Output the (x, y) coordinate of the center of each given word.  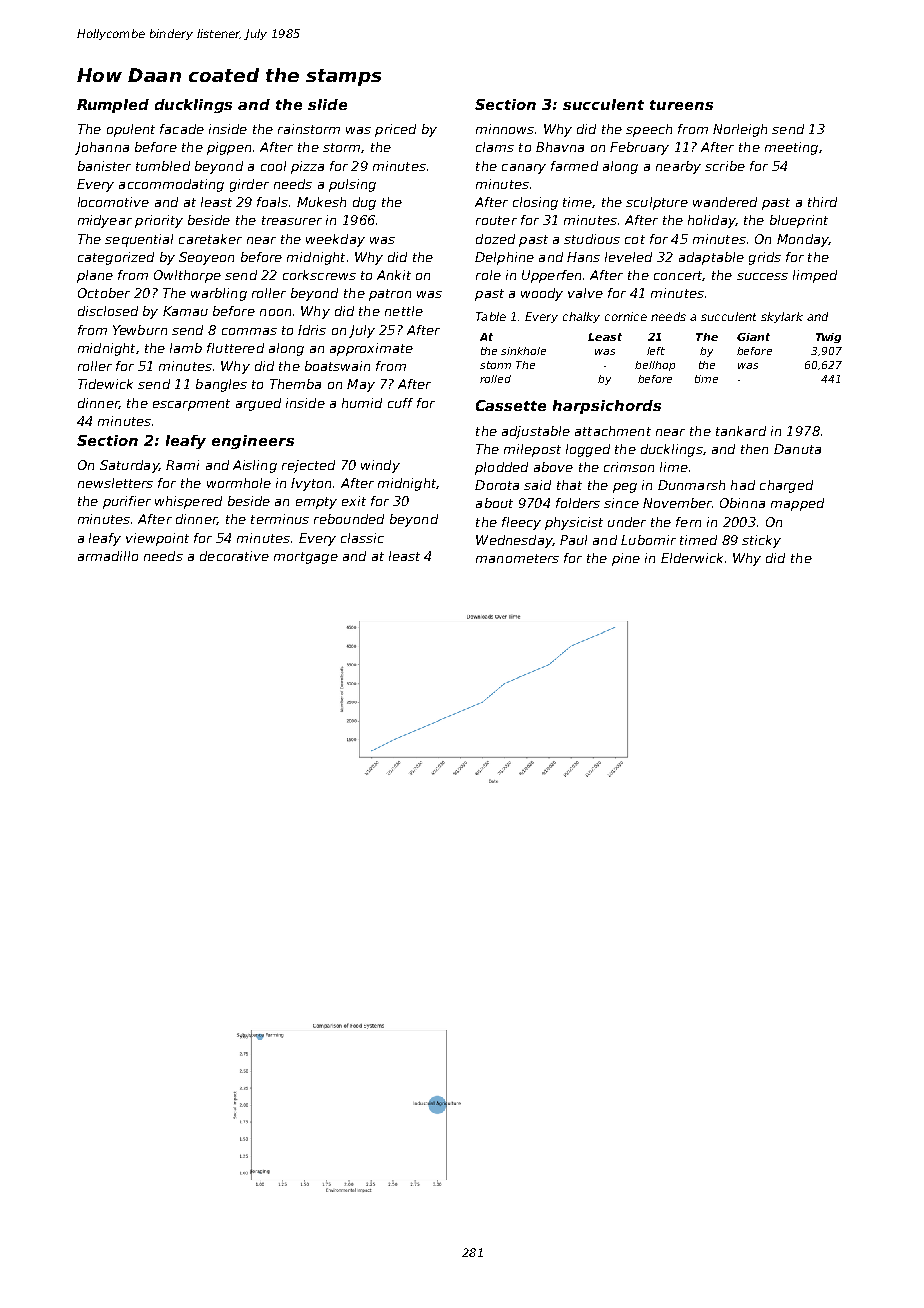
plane (95, 276)
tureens (681, 105)
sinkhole (523, 351)
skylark (782, 317)
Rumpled (113, 106)
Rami (182, 465)
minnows (505, 129)
